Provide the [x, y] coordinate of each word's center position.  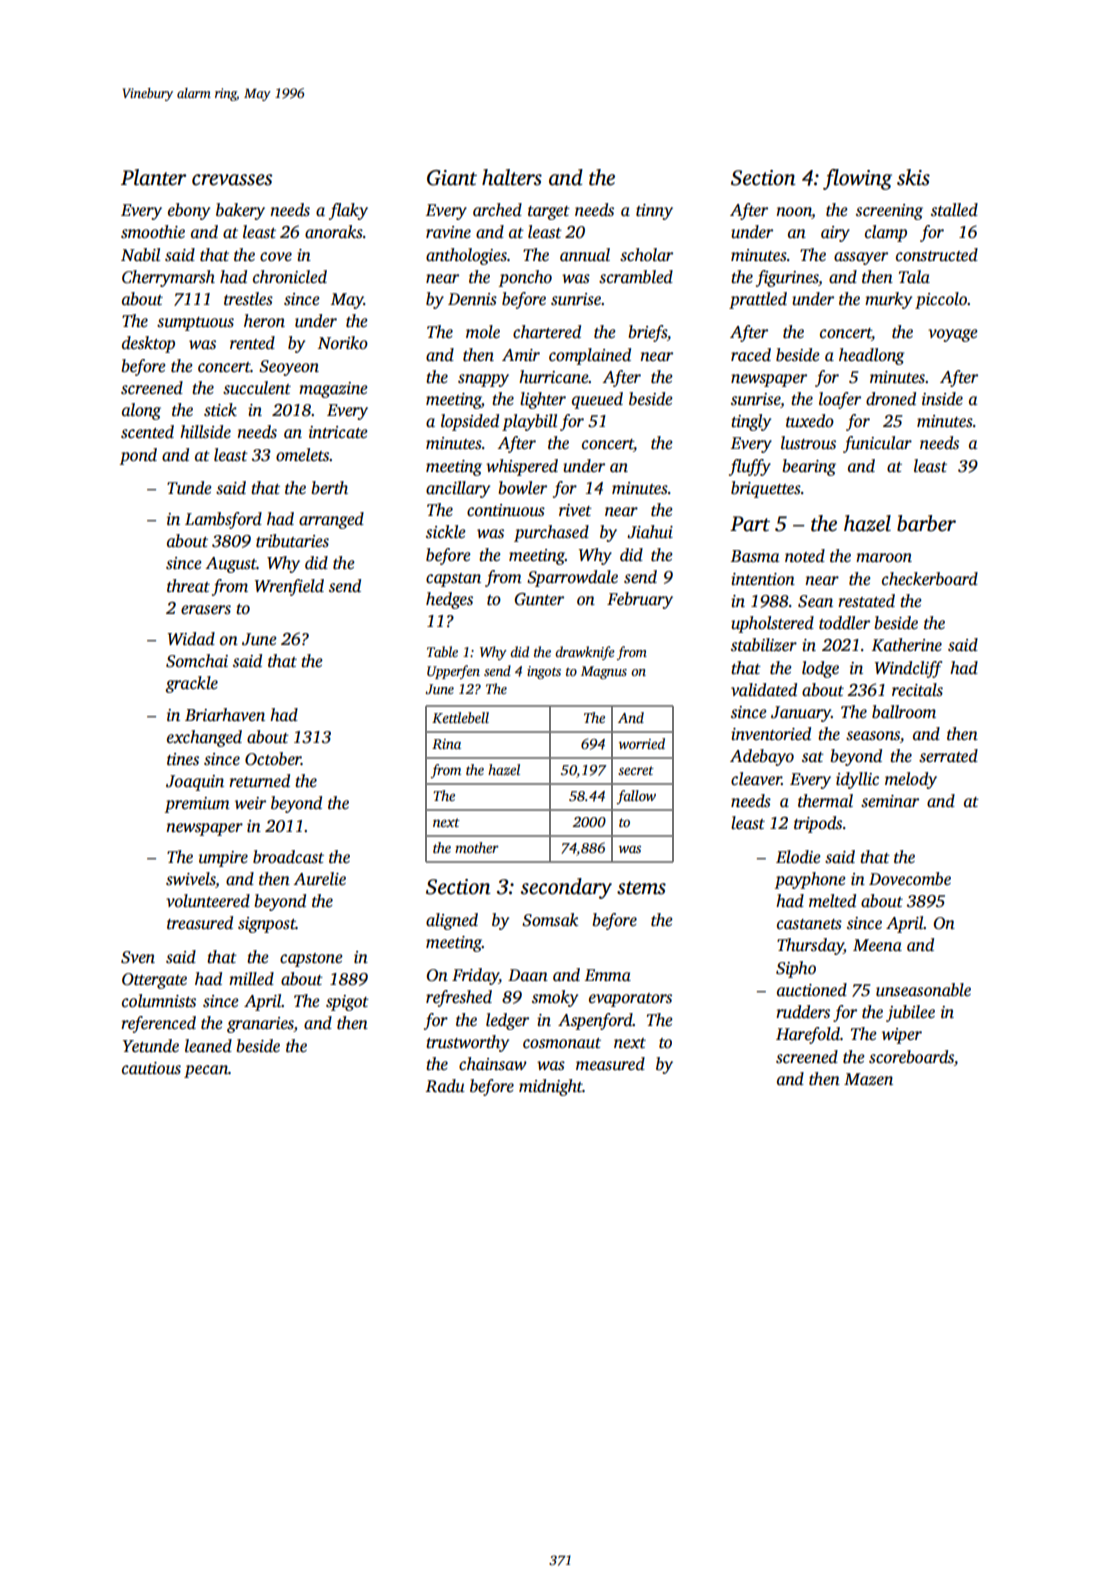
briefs [647, 333]
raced [751, 355]
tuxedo [810, 421]
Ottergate [154, 981]
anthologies [466, 256]
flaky [348, 211]
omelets [303, 455]
